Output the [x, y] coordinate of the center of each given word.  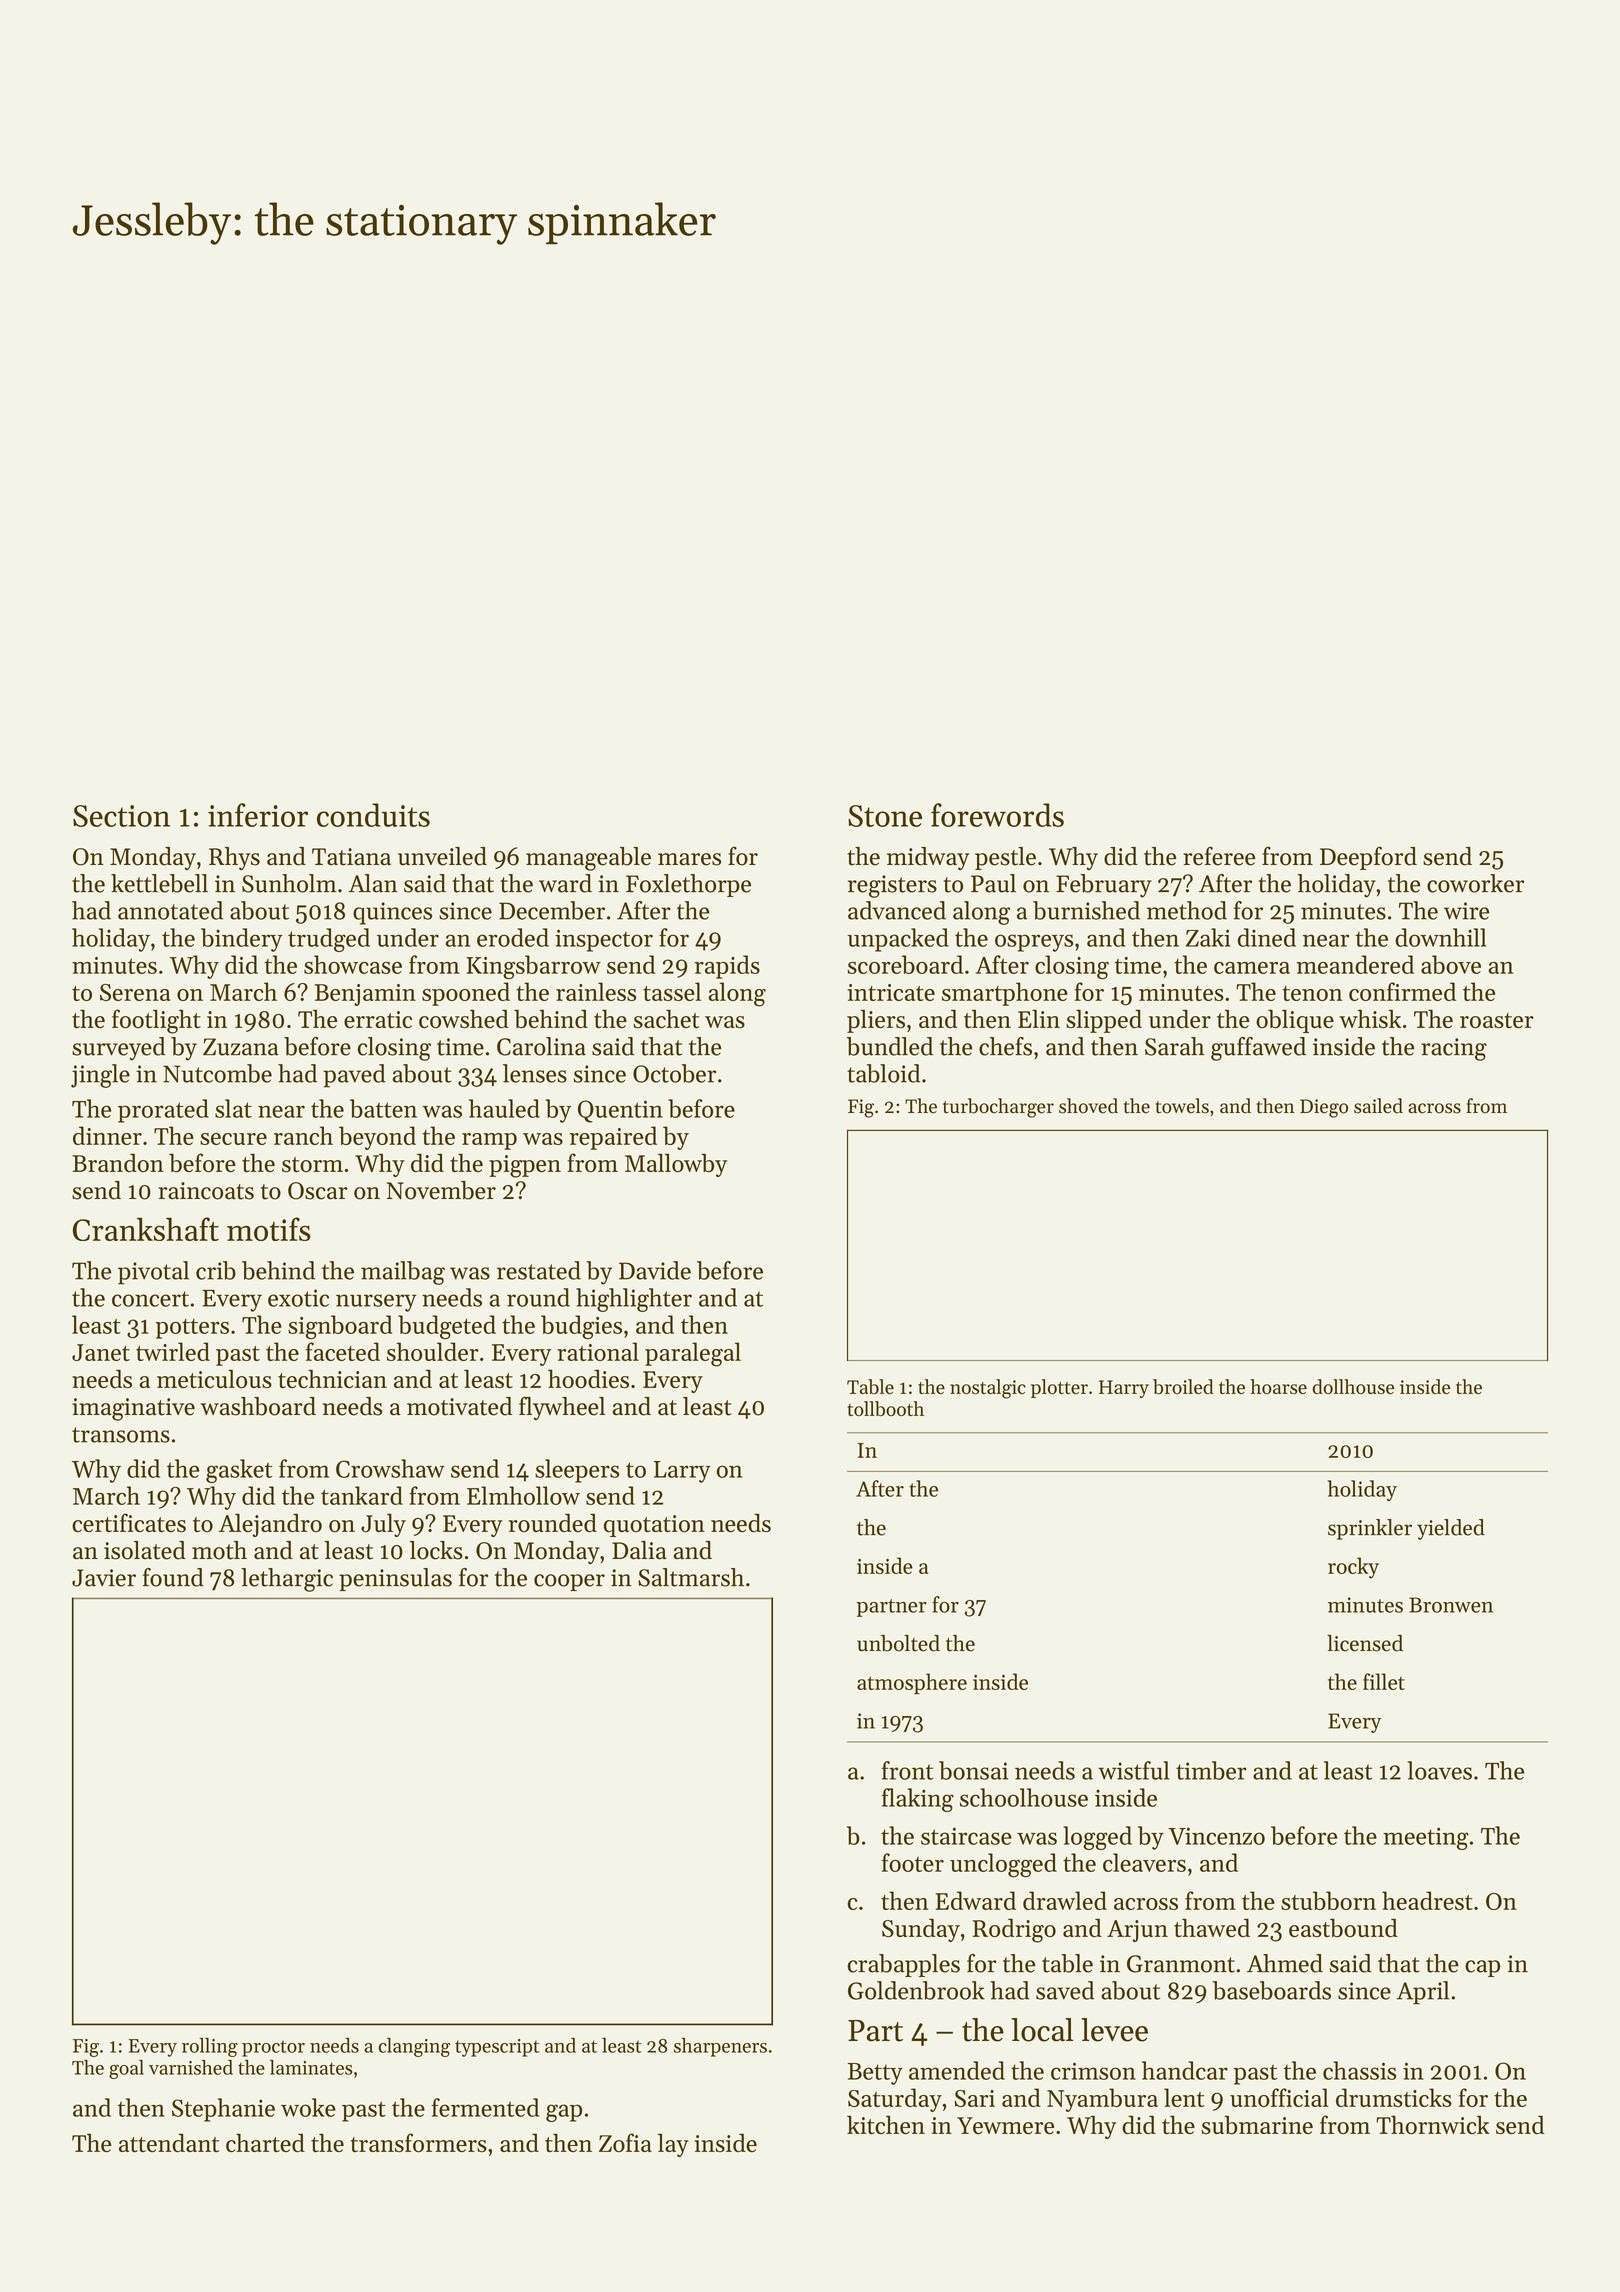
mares [689, 859]
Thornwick [1433, 2125]
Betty [875, 2074]
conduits [373, 815]
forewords [997, 815]
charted [265, 2143]
